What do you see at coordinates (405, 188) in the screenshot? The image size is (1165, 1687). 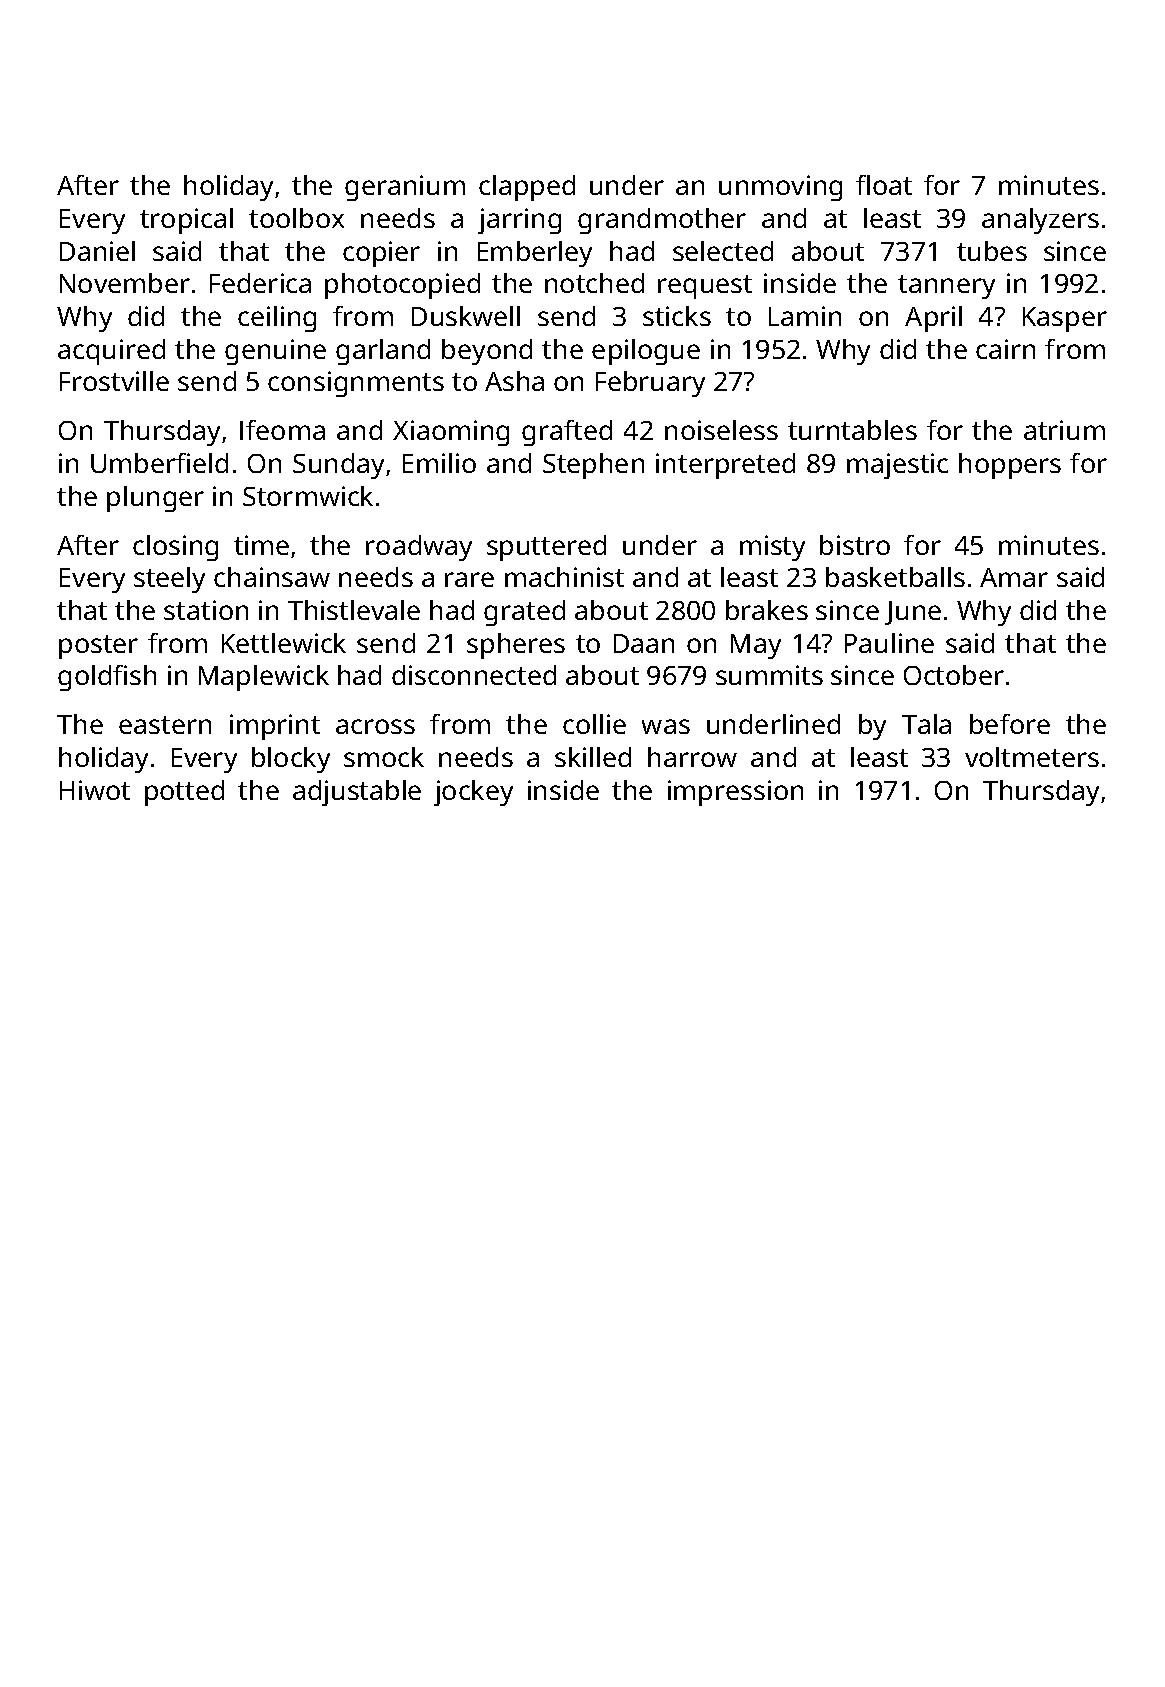 I see `geranium` at bounding box center [405, 188].
